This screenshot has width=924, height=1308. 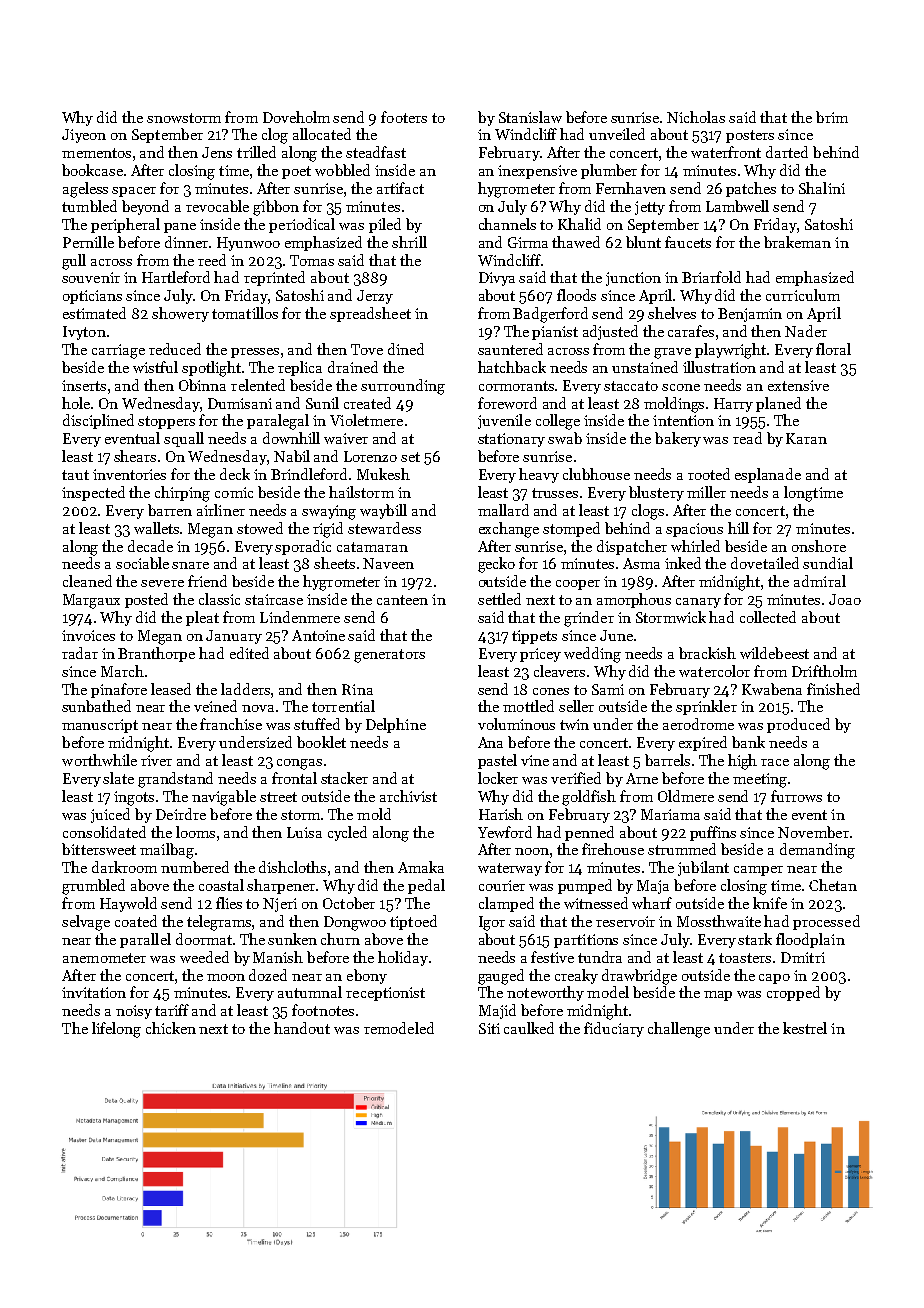 What do you see at coordinates (426, 886) in the screenshot?
I see `pedal` at bounding box center [426, 886].
